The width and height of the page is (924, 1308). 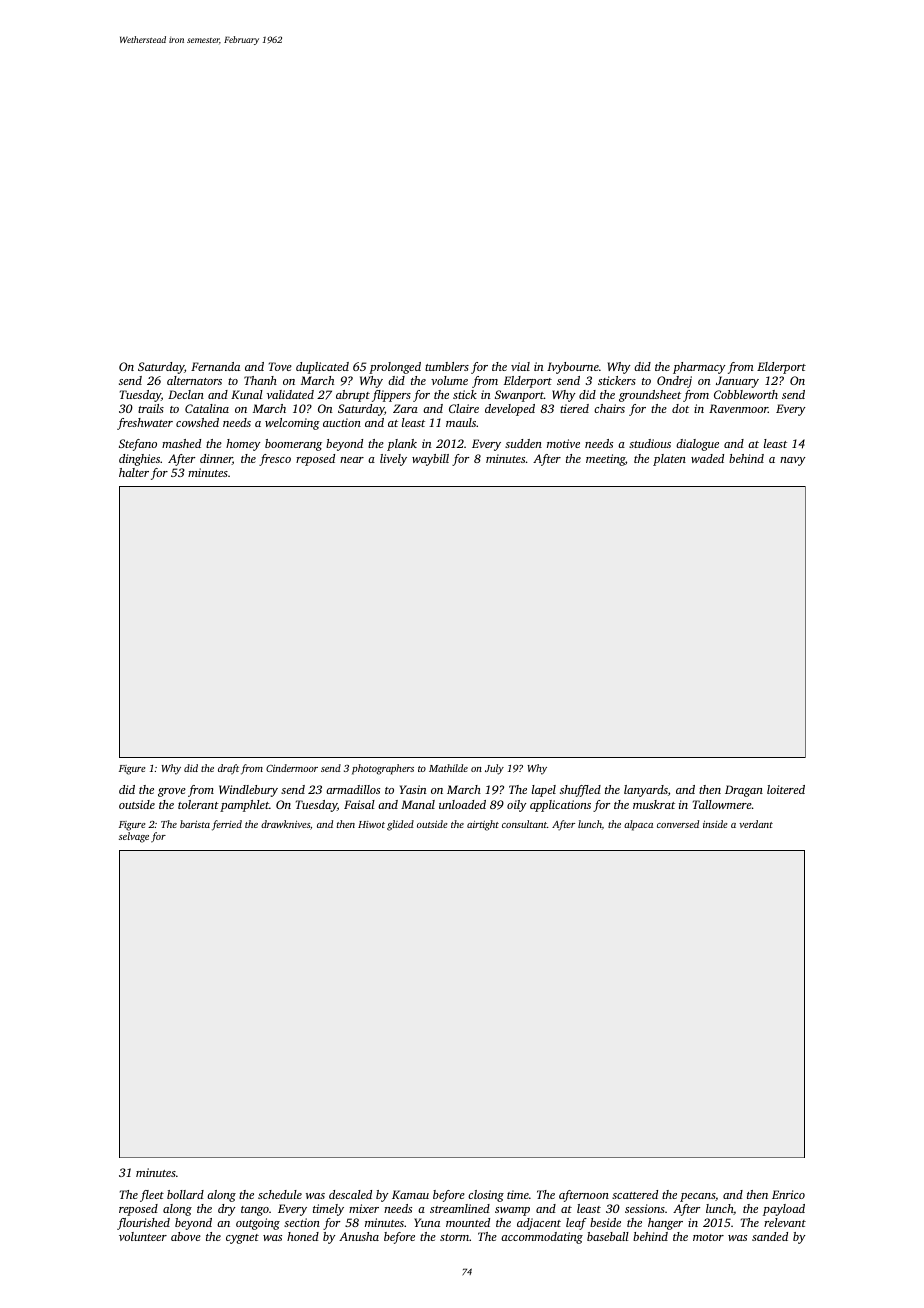 I want to click on fleet, so click(x=152, y=1196).
